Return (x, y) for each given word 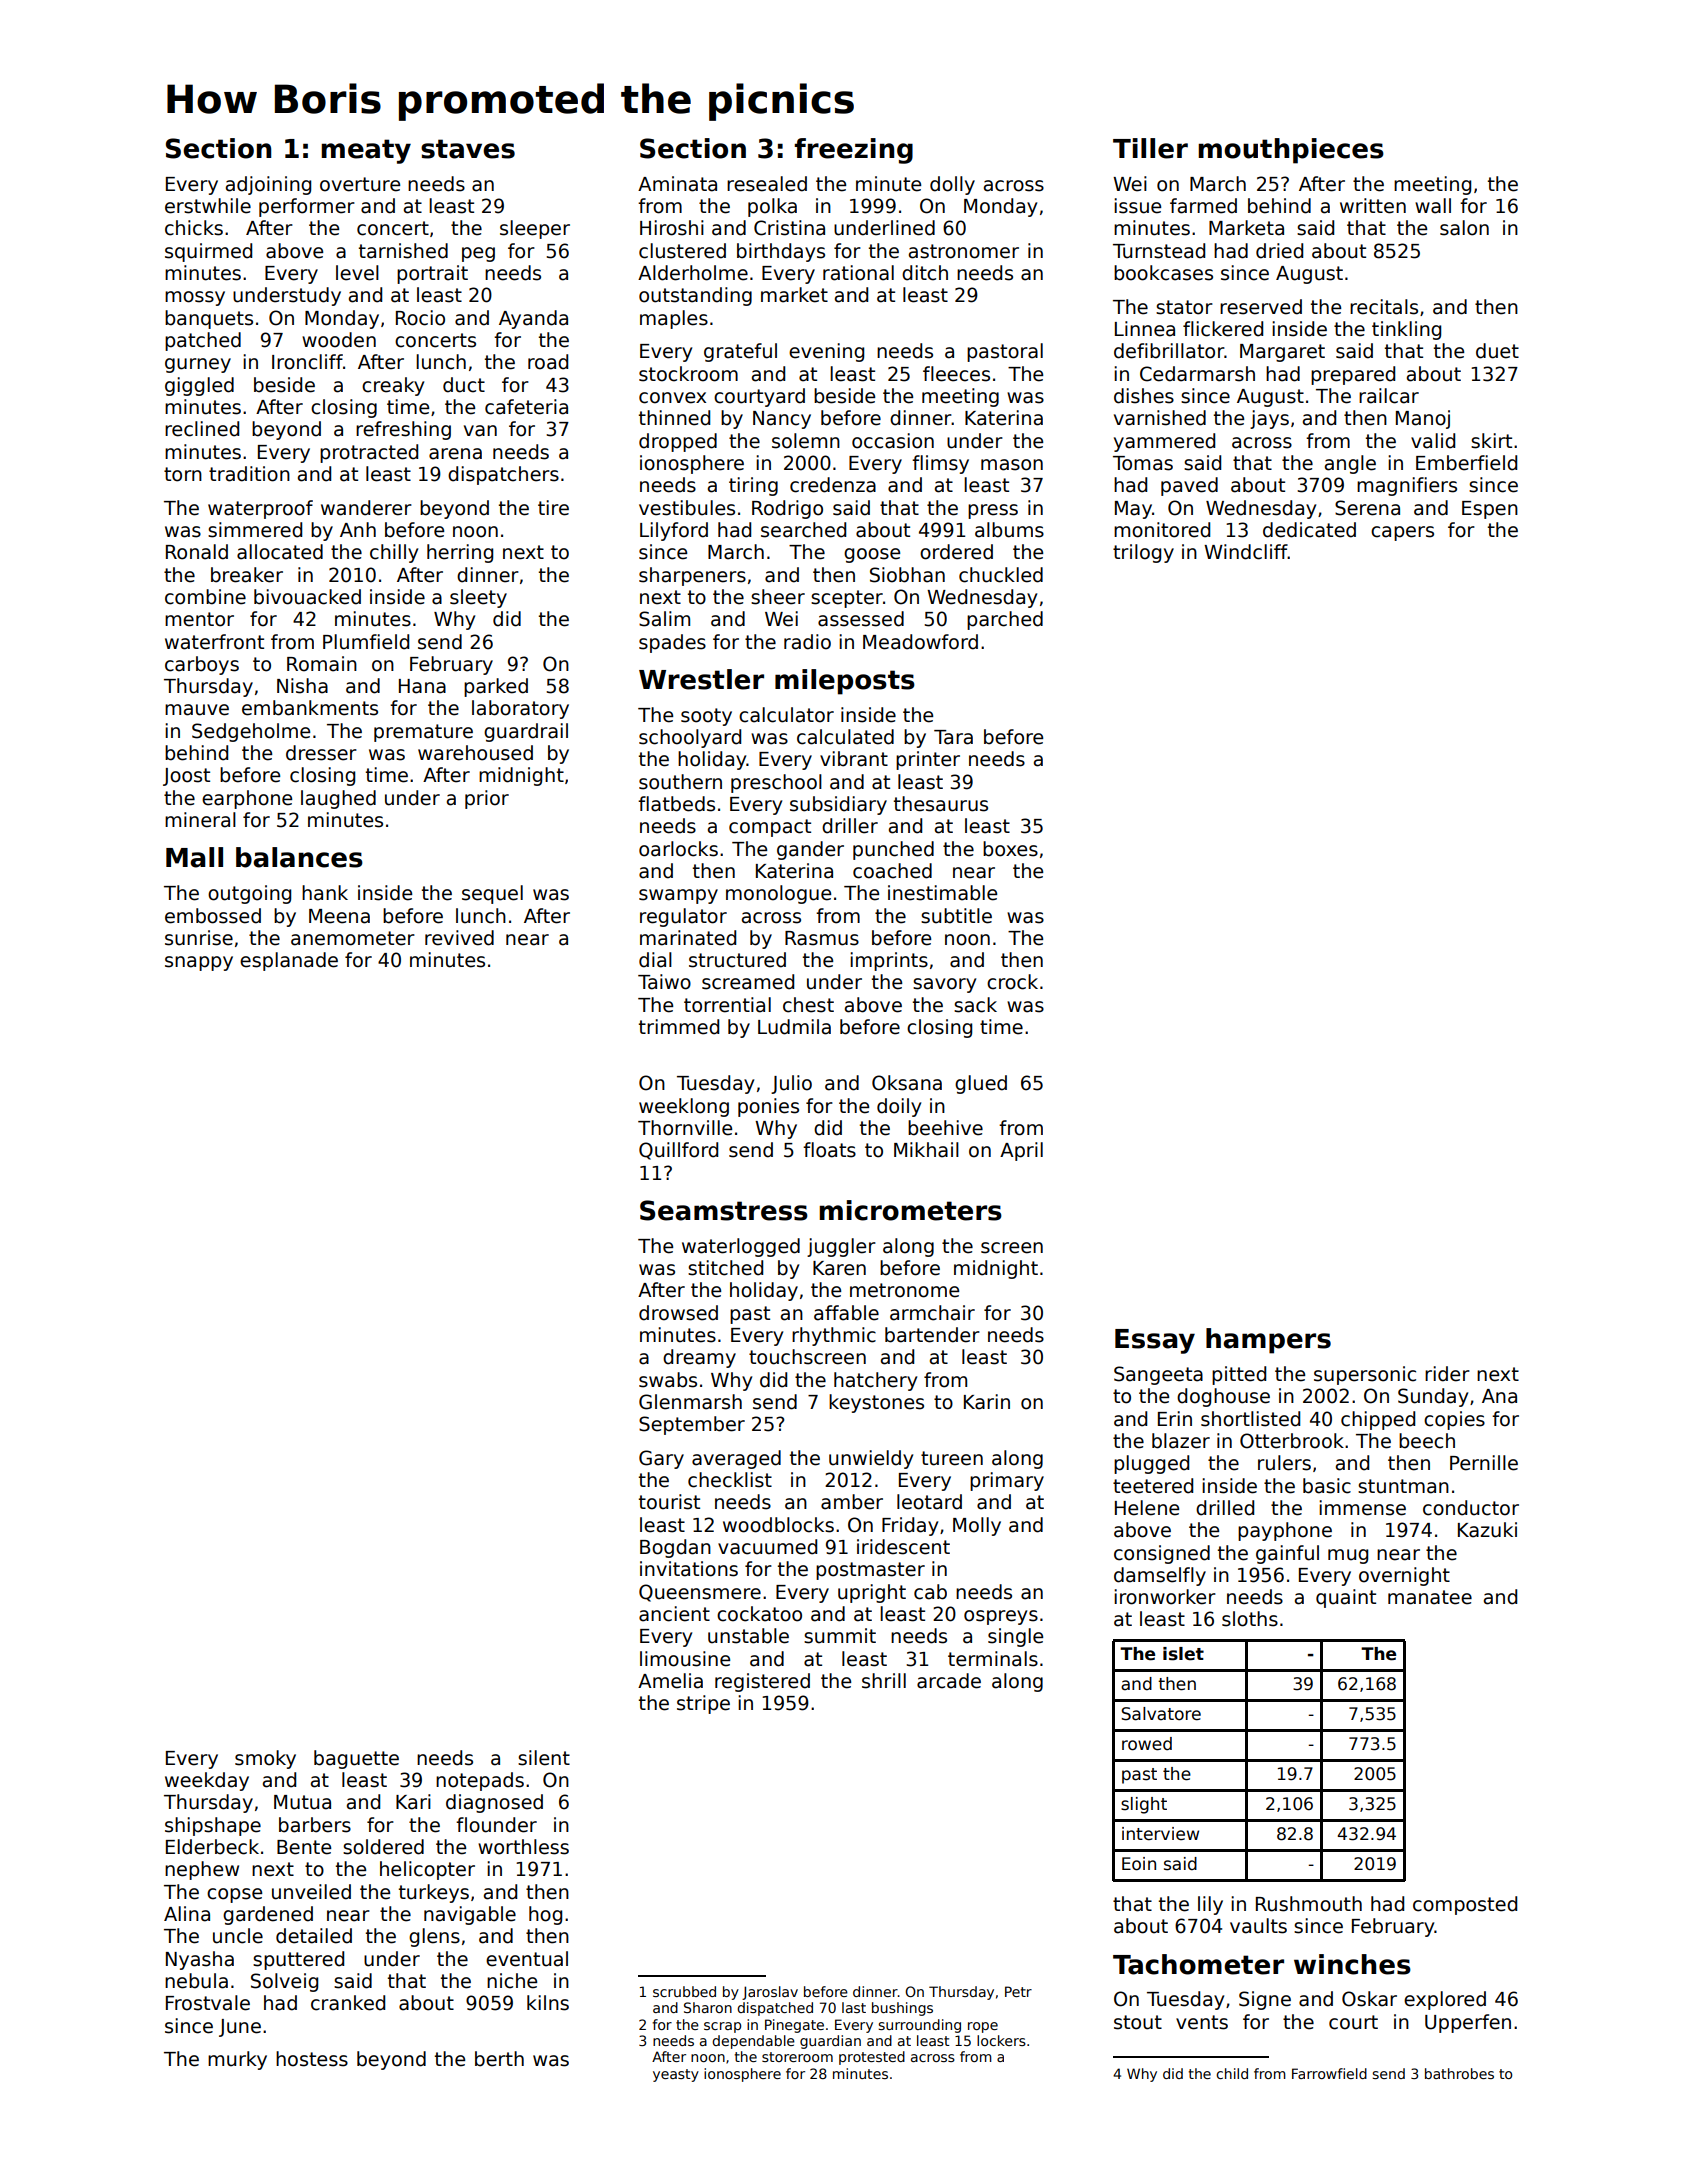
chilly (394, 553)
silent (544, 1758)
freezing (853, 151)
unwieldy (871, 1459)
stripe (703, 1704)
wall (1433, 206)
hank (325, 893)
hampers (1268, 1341)
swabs (668, 1380)
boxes (1010, 849)
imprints (889, 961)
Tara (953, 737)
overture (360, 184)
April (1021, 1151)
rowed (1147, 1744)
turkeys (434, 1893)
